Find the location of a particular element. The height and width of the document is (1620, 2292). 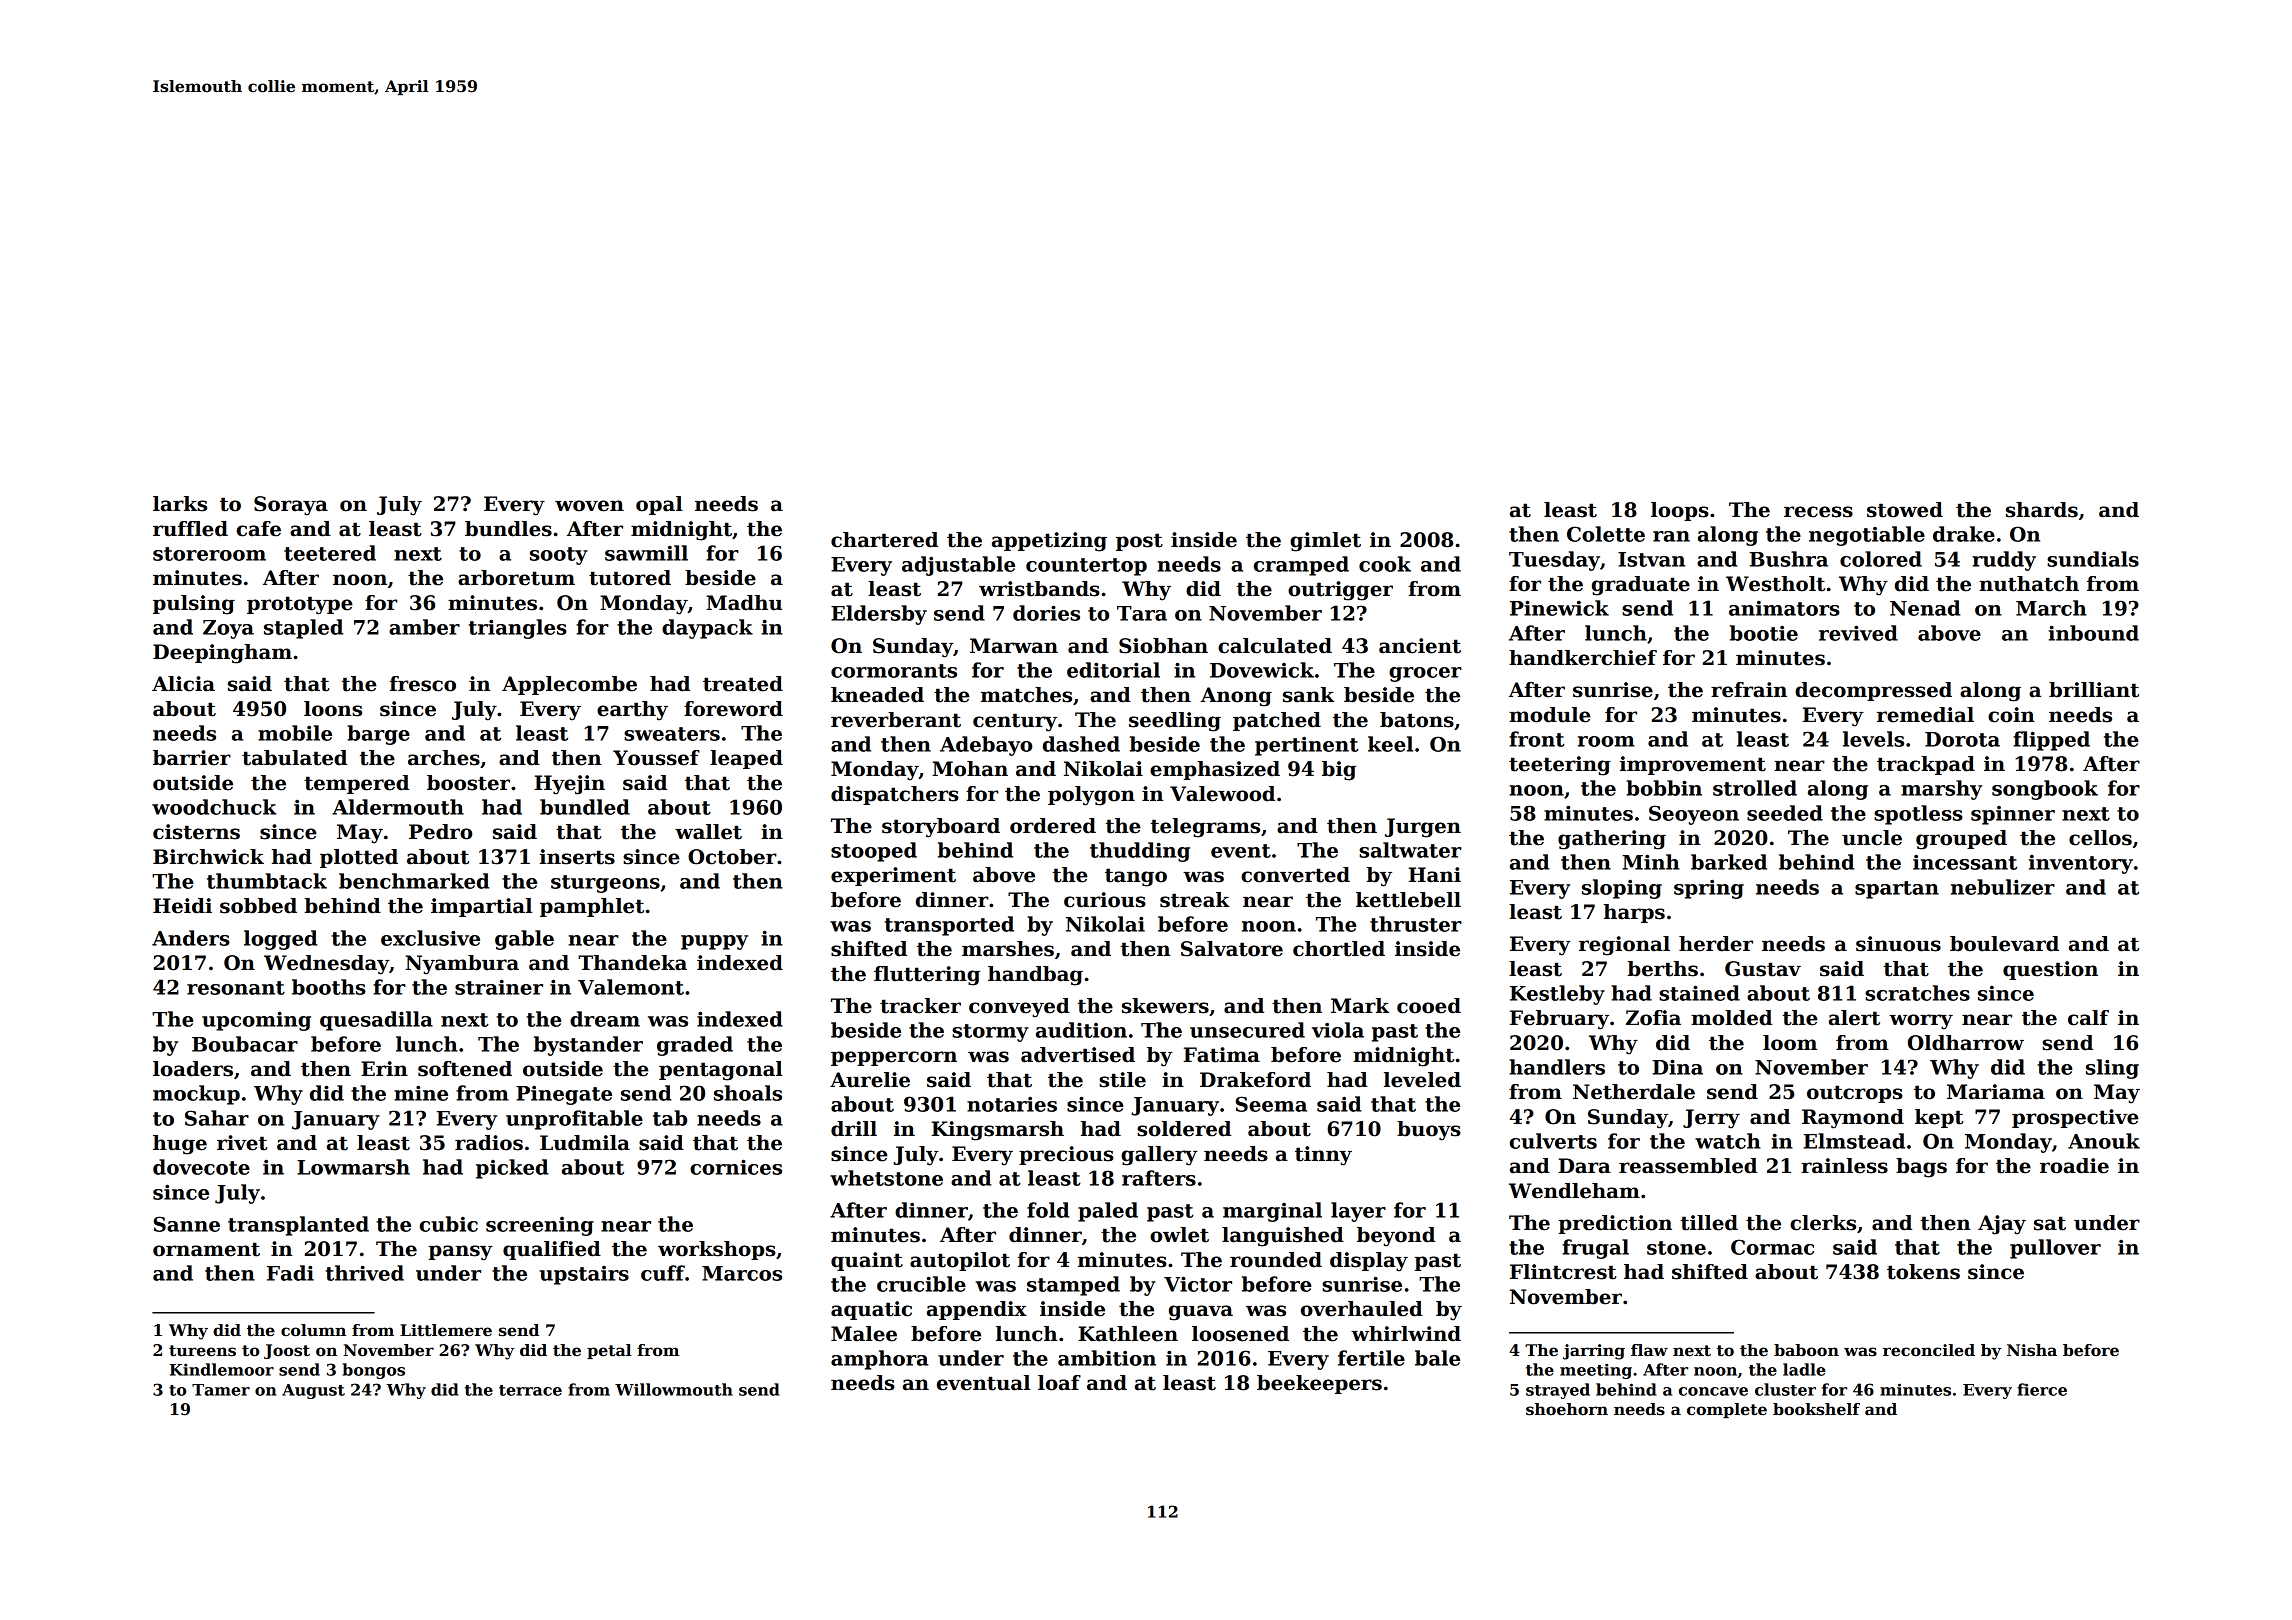

worry is located at coordinates (1921, 1022).
